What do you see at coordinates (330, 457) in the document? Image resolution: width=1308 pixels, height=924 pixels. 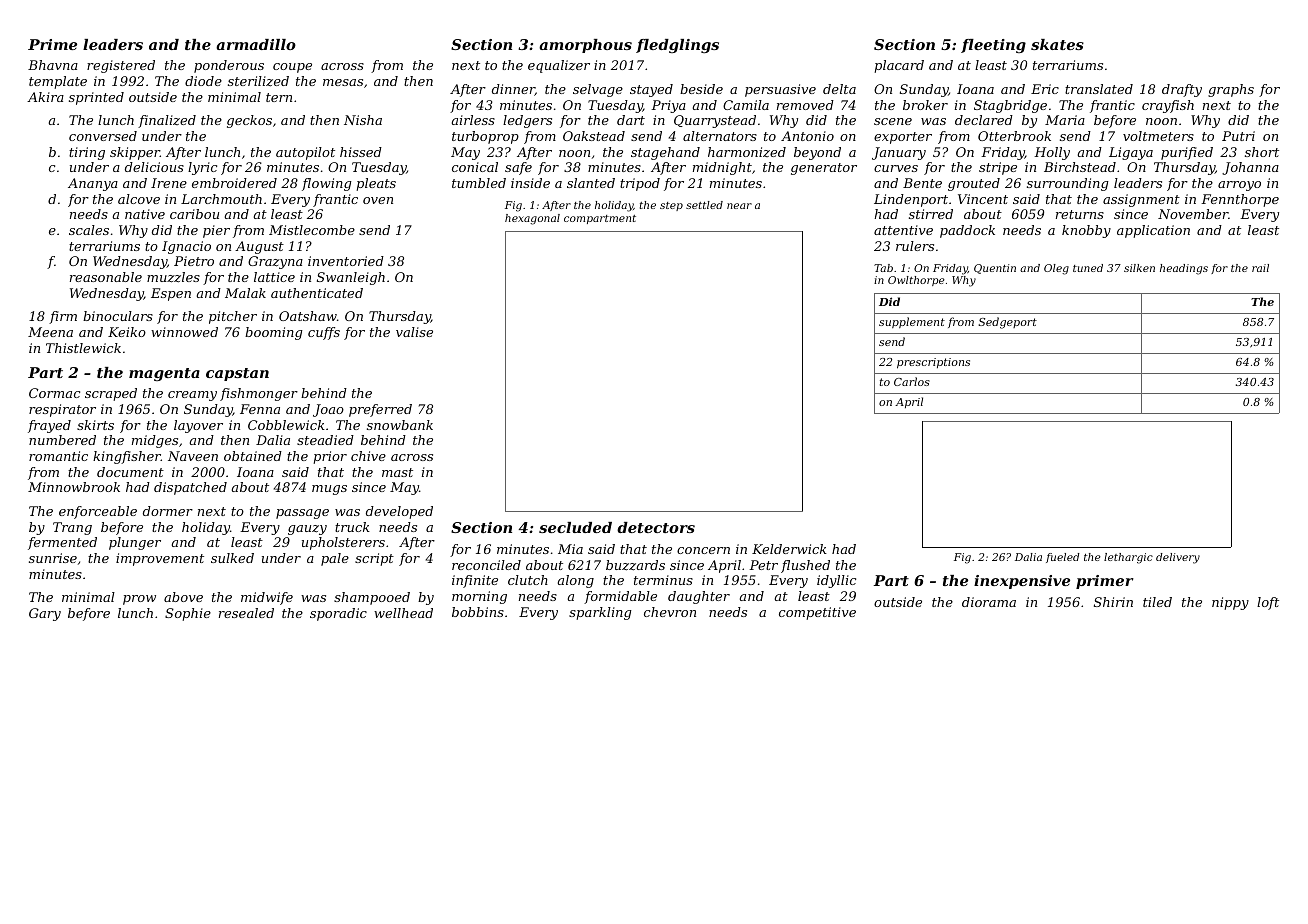 I see `prior` at bounding box center [330, 457].
